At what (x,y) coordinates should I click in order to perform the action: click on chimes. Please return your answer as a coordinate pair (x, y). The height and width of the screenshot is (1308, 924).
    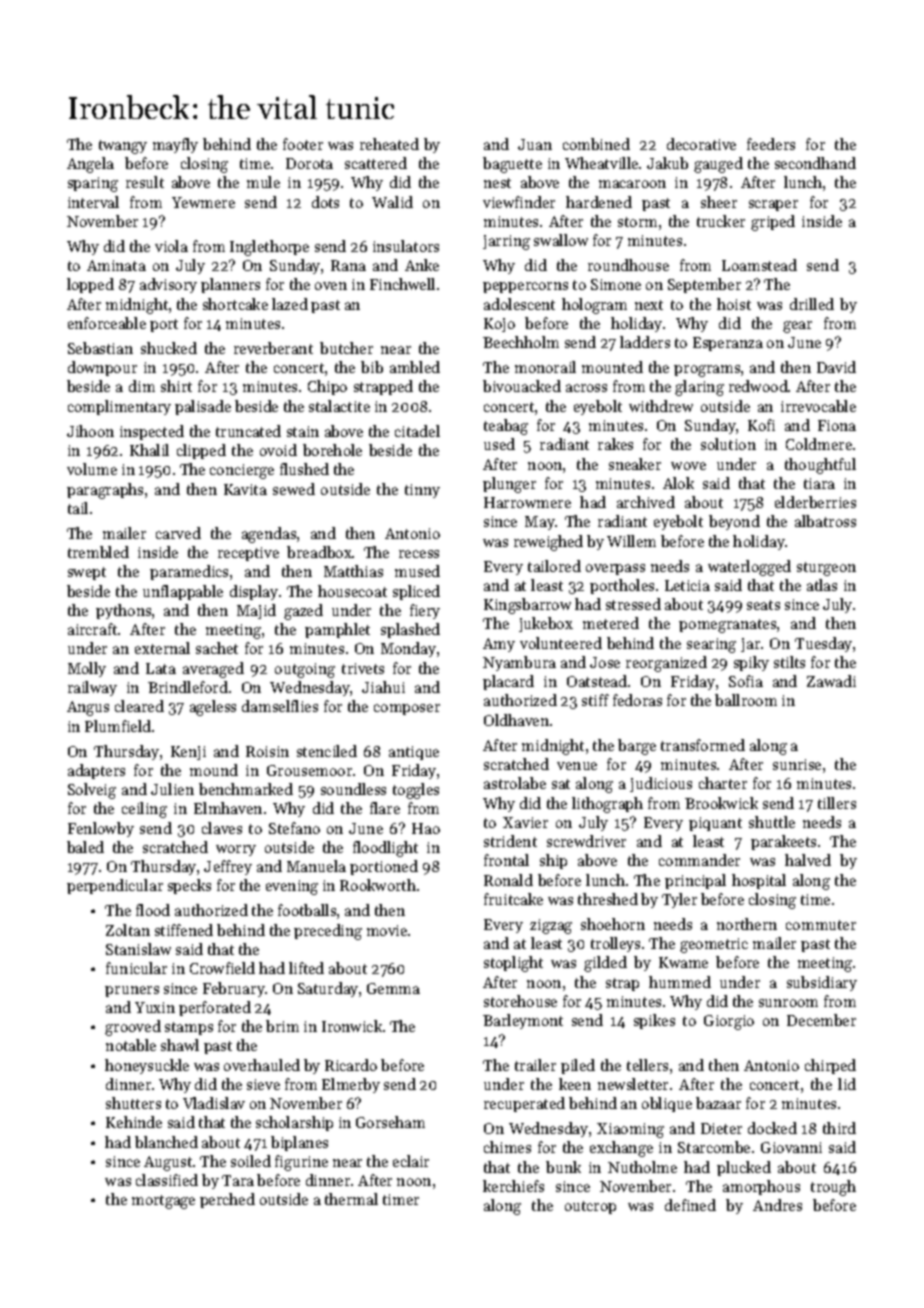
    Looking at the image, I should click on (507, 1147).
